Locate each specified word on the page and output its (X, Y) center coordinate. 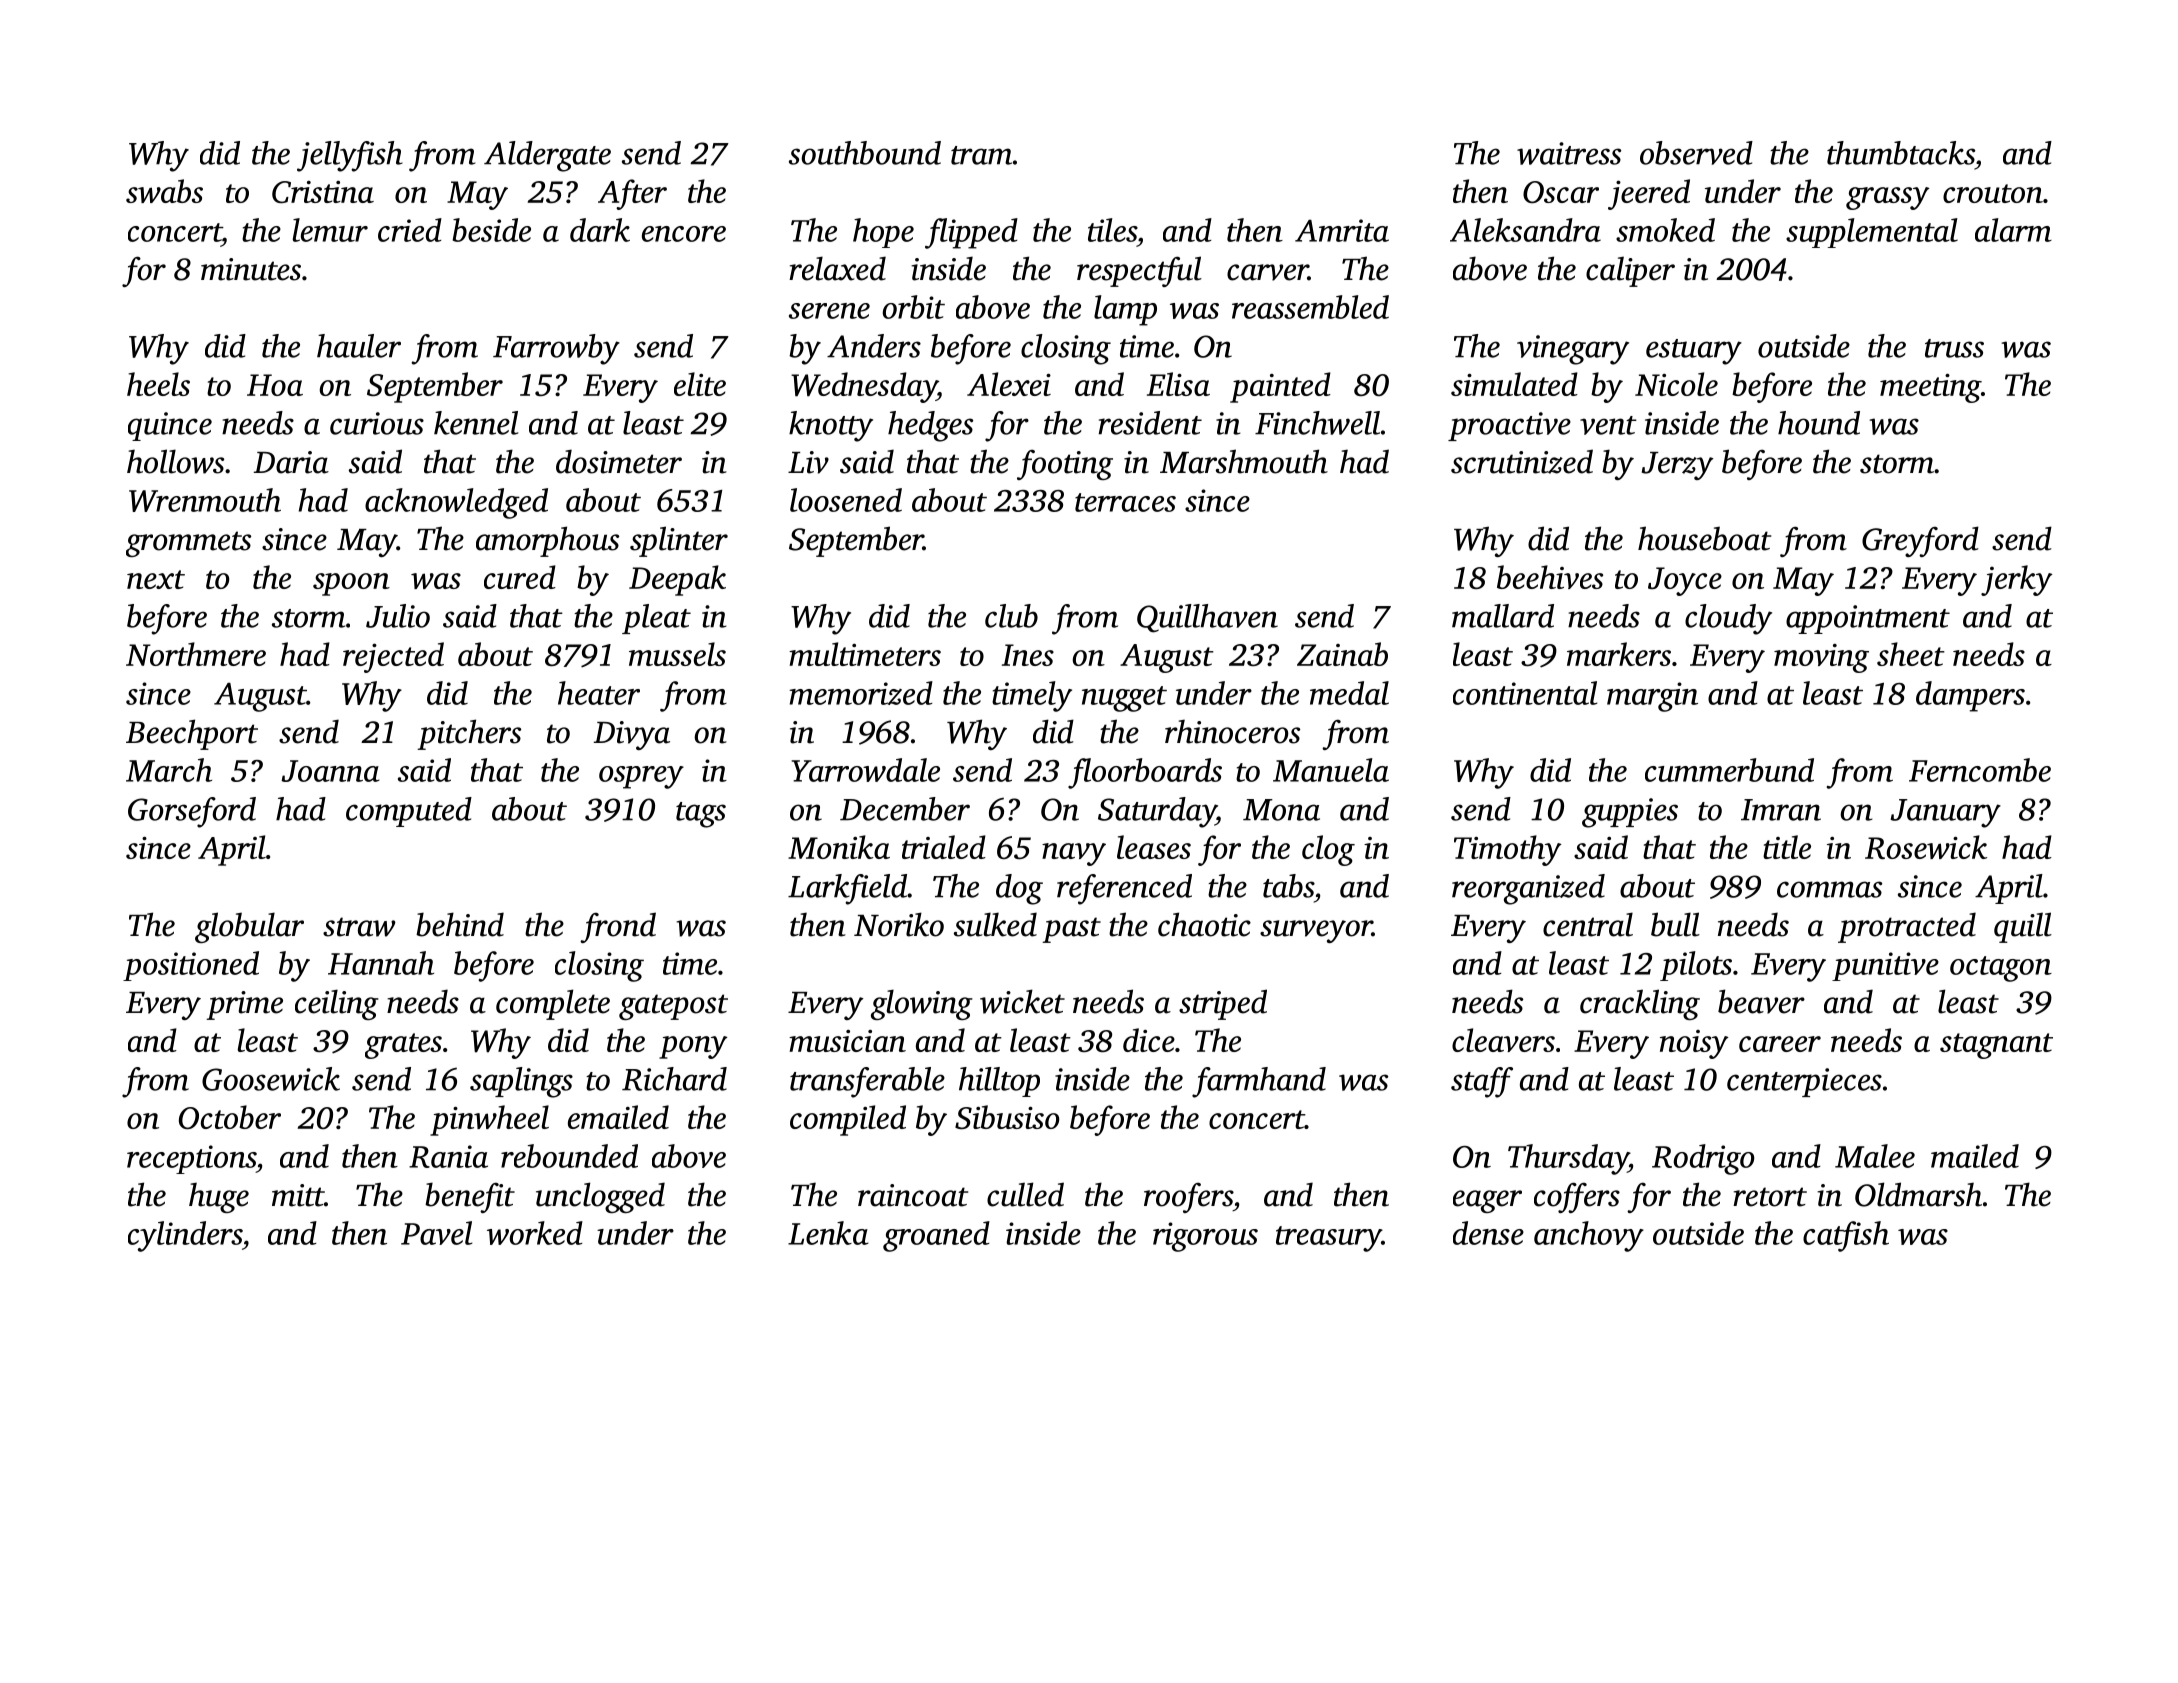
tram (981, 155)
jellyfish (350, 156)
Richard (674, 1079)
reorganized (1528, 889)
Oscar (1561, 192)
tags (701, 815)
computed (409, 812)
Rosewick (1926, 847)
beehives (1550, 577)
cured (520, 577)
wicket (1022, 1001)
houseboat (1704, 538)
